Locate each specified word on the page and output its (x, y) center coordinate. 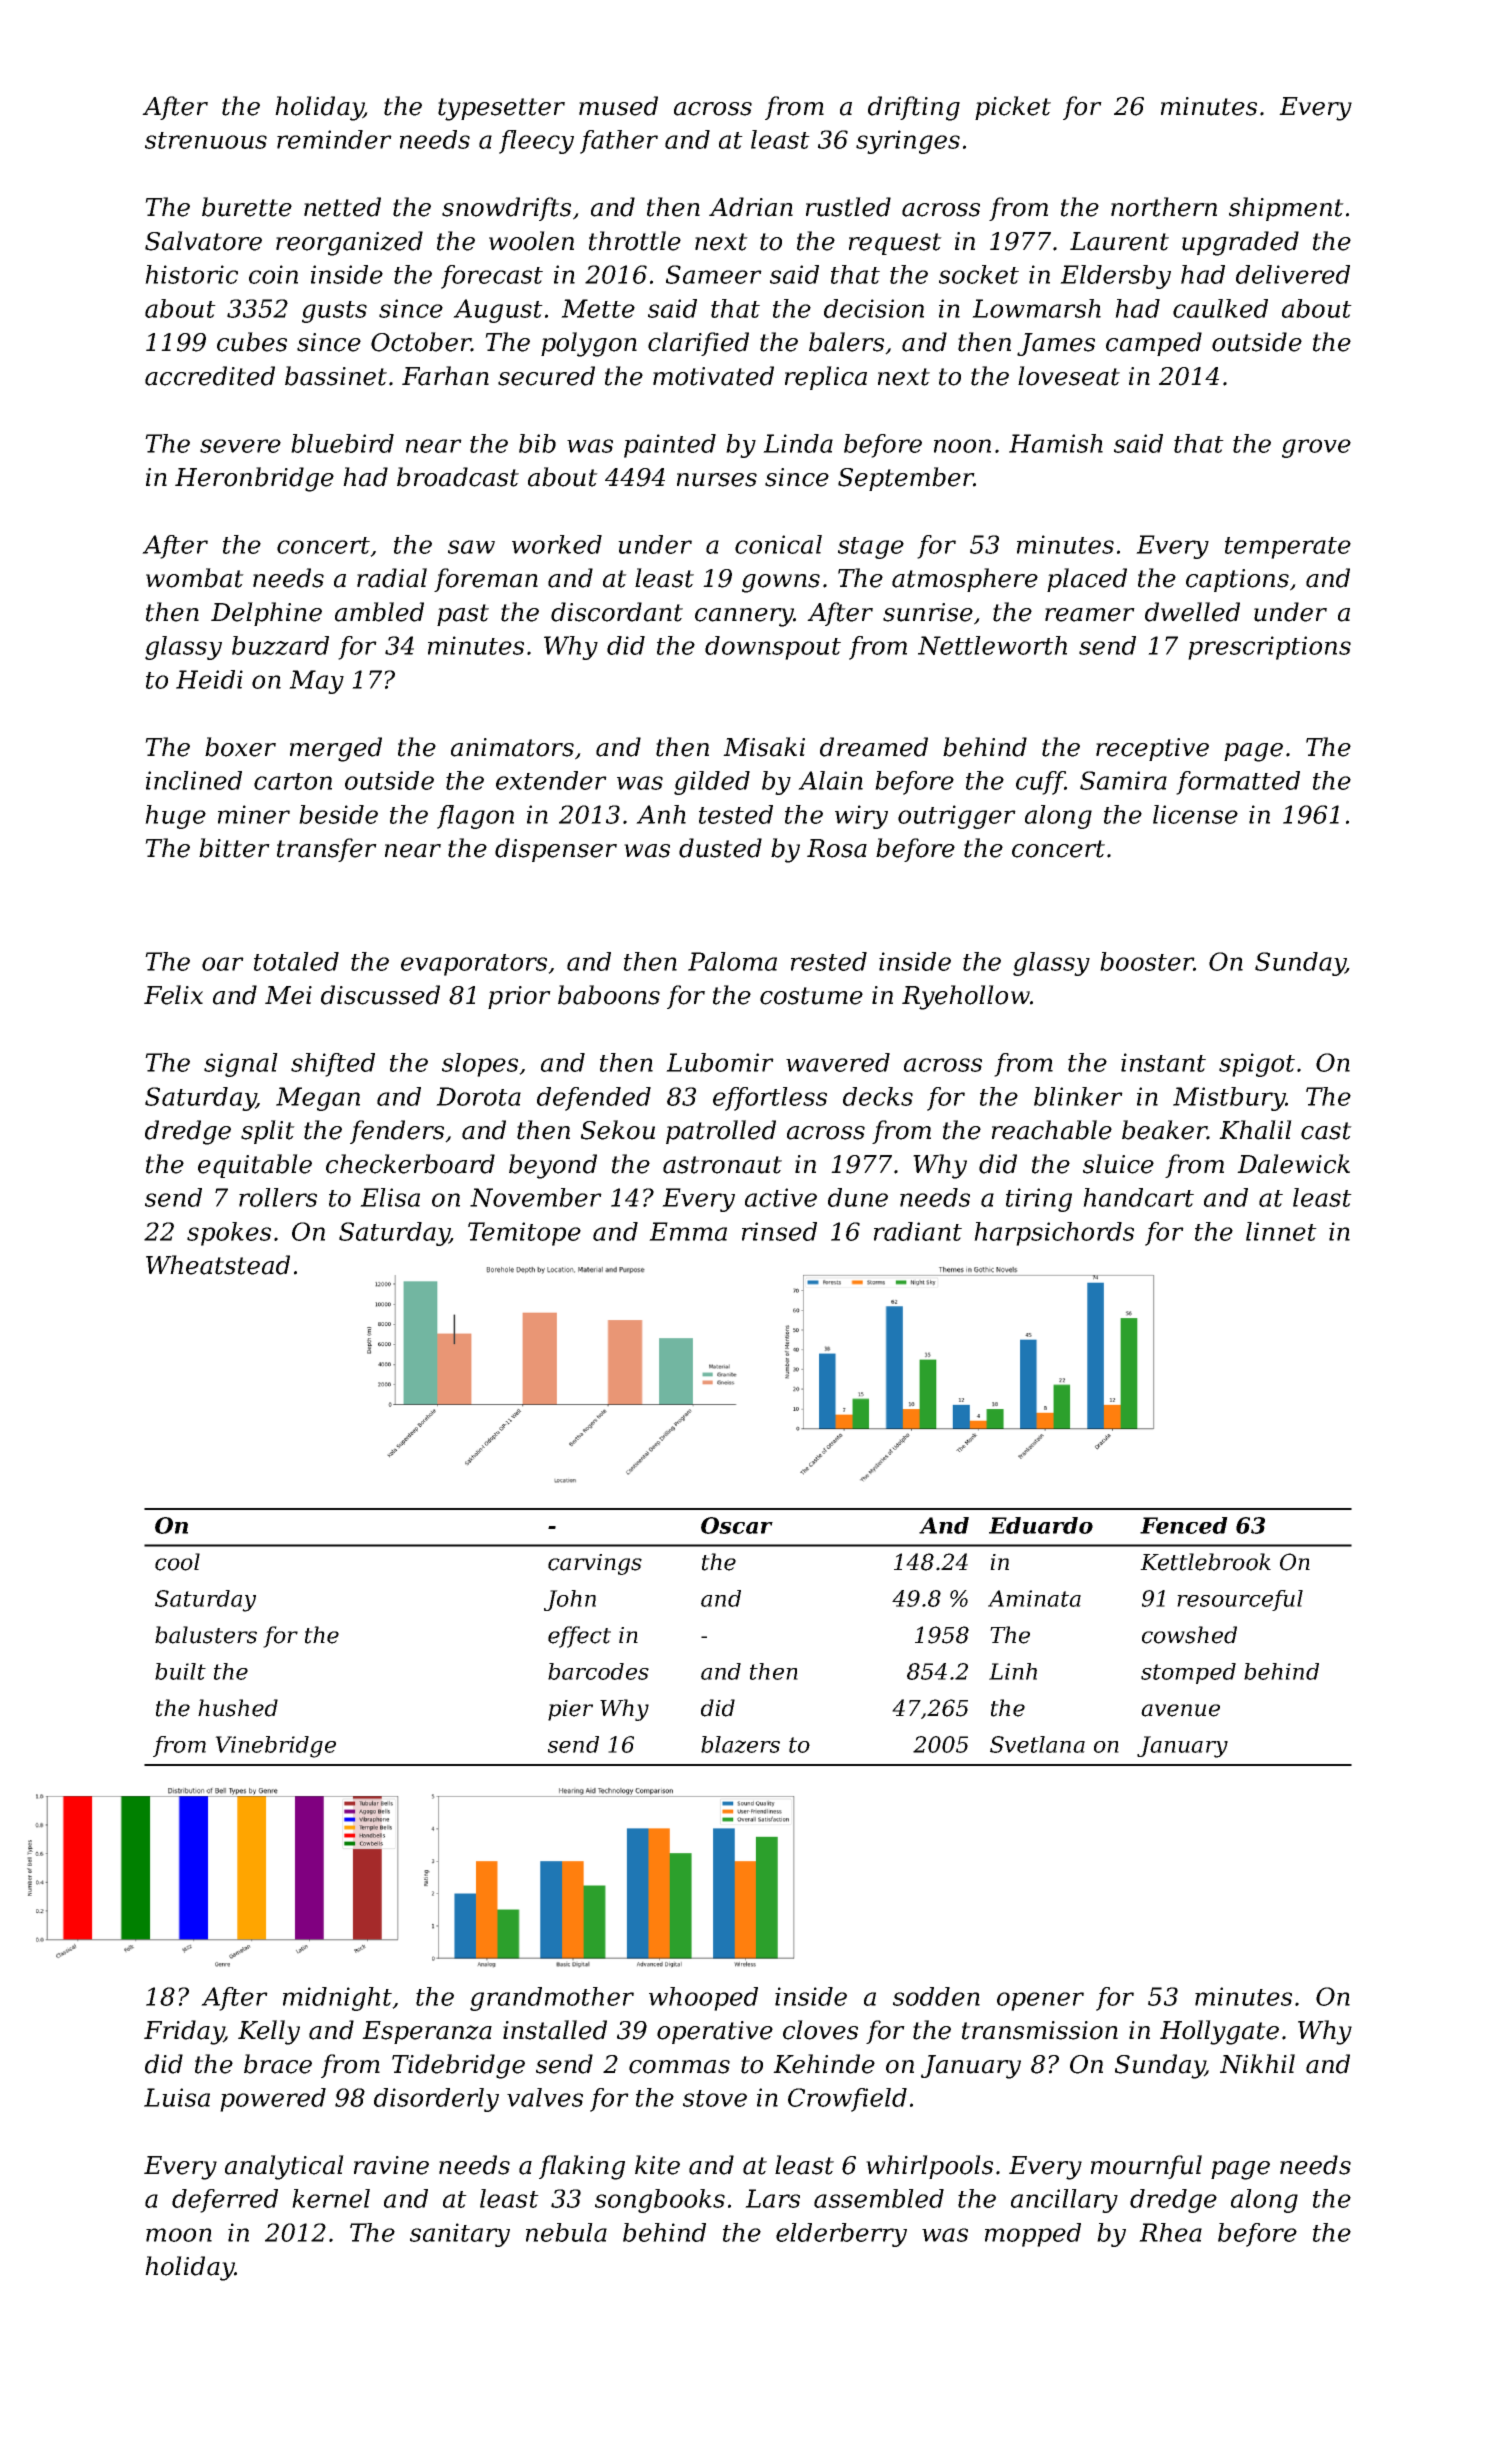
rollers (278, 1197)
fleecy (536, 142)
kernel (331, 2198)
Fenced (1184, 1525)
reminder (334, 139)
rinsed (779, 1231)
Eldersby (1115, 277)
